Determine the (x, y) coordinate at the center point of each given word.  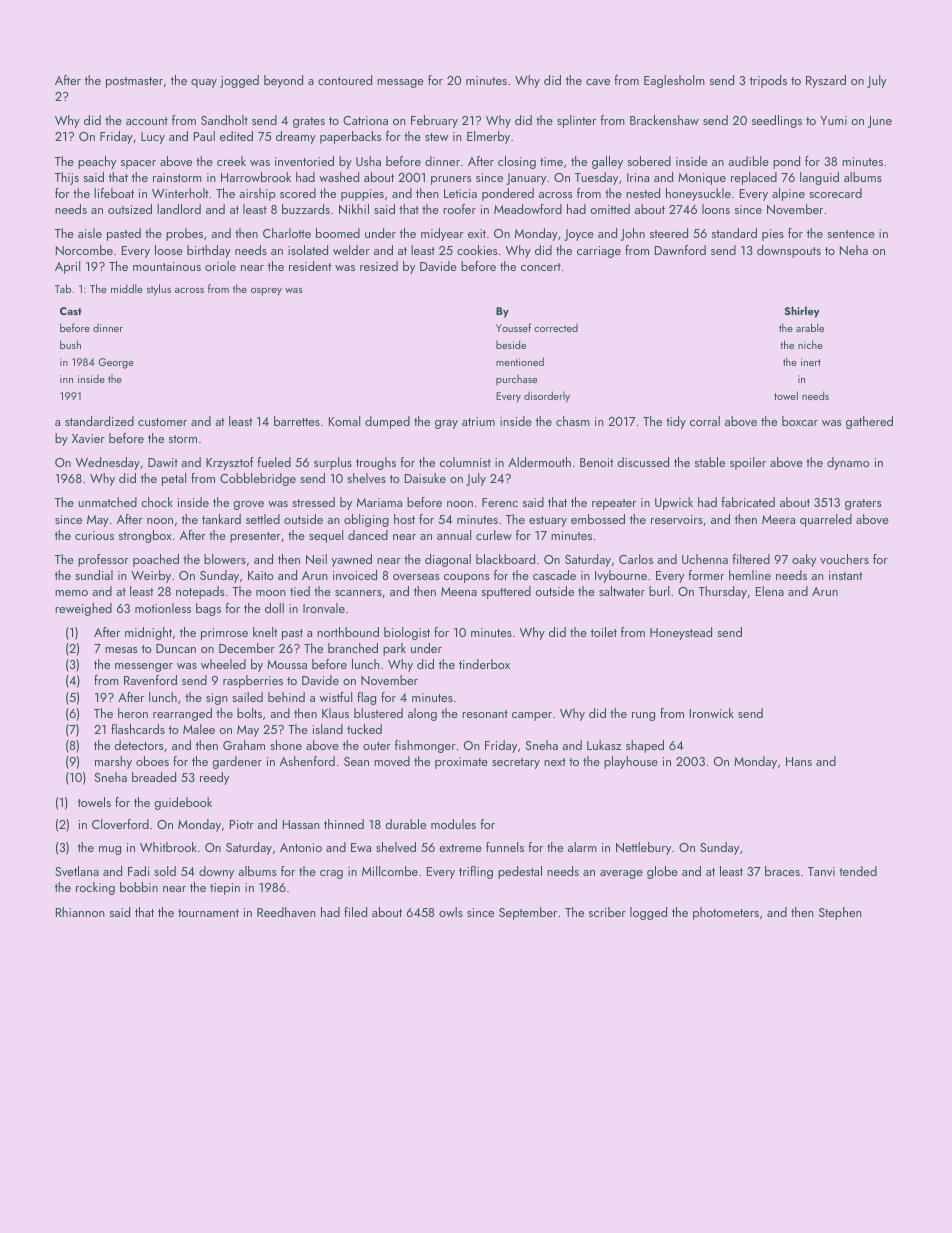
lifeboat (114, 193)
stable (710, 462)
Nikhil (354, 209)
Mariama (379, 502)
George (116, 363)
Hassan (301, 824)
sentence (851, 234)
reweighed (83, 609)
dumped (387, 422)
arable (810, 327)
